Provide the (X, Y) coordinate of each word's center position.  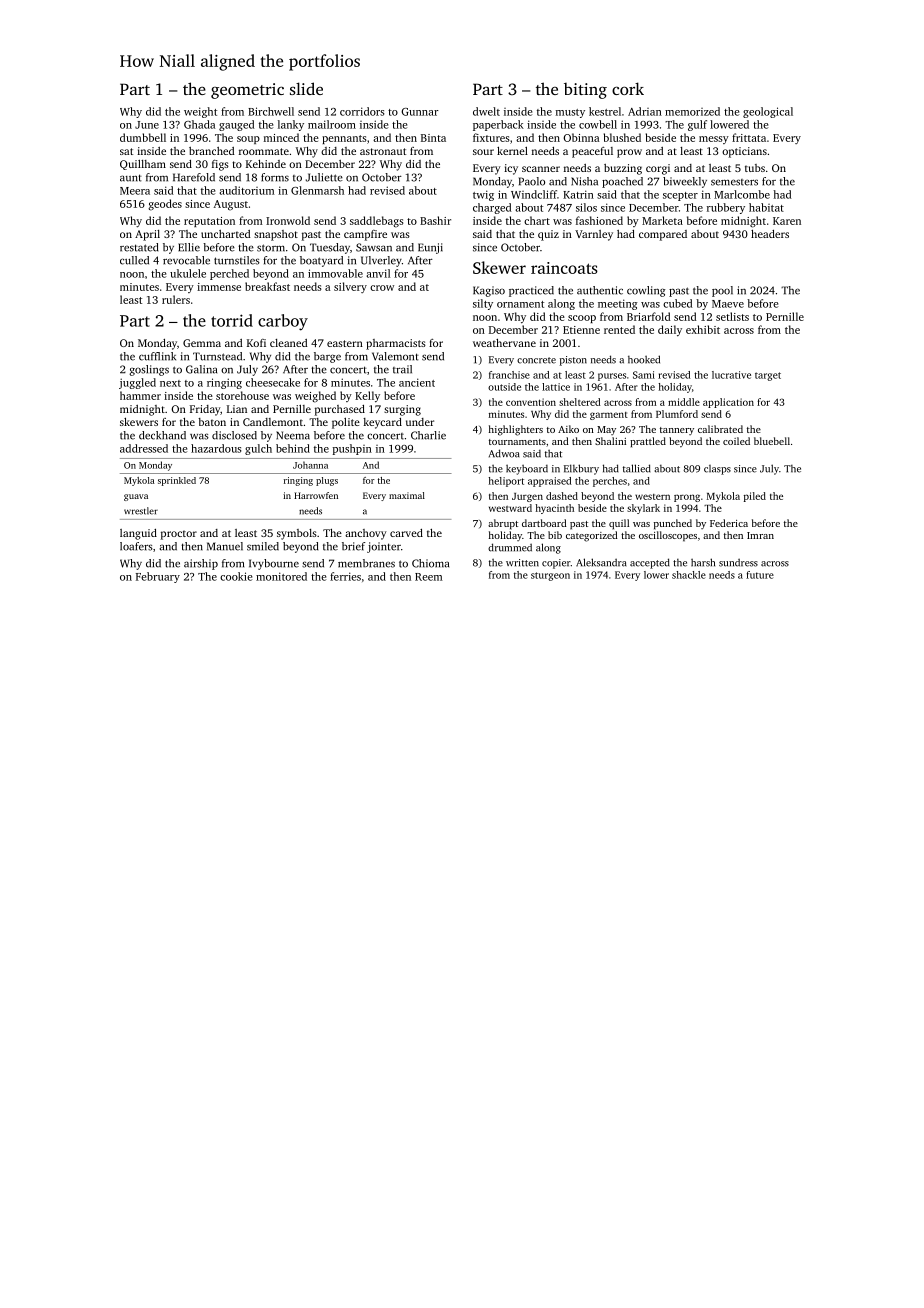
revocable (186, 260)
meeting (618, 304)
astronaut (383, 151)
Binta (433, 138)
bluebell (772, 441)
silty (483, 304)
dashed (562, 496)
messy (714, 140)
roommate (264, 151)
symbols (297, 534)
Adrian (645, 111)
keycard (382, 423)
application (728, 403)
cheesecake (273, 382)
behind (293, 448)
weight (200, 112)
